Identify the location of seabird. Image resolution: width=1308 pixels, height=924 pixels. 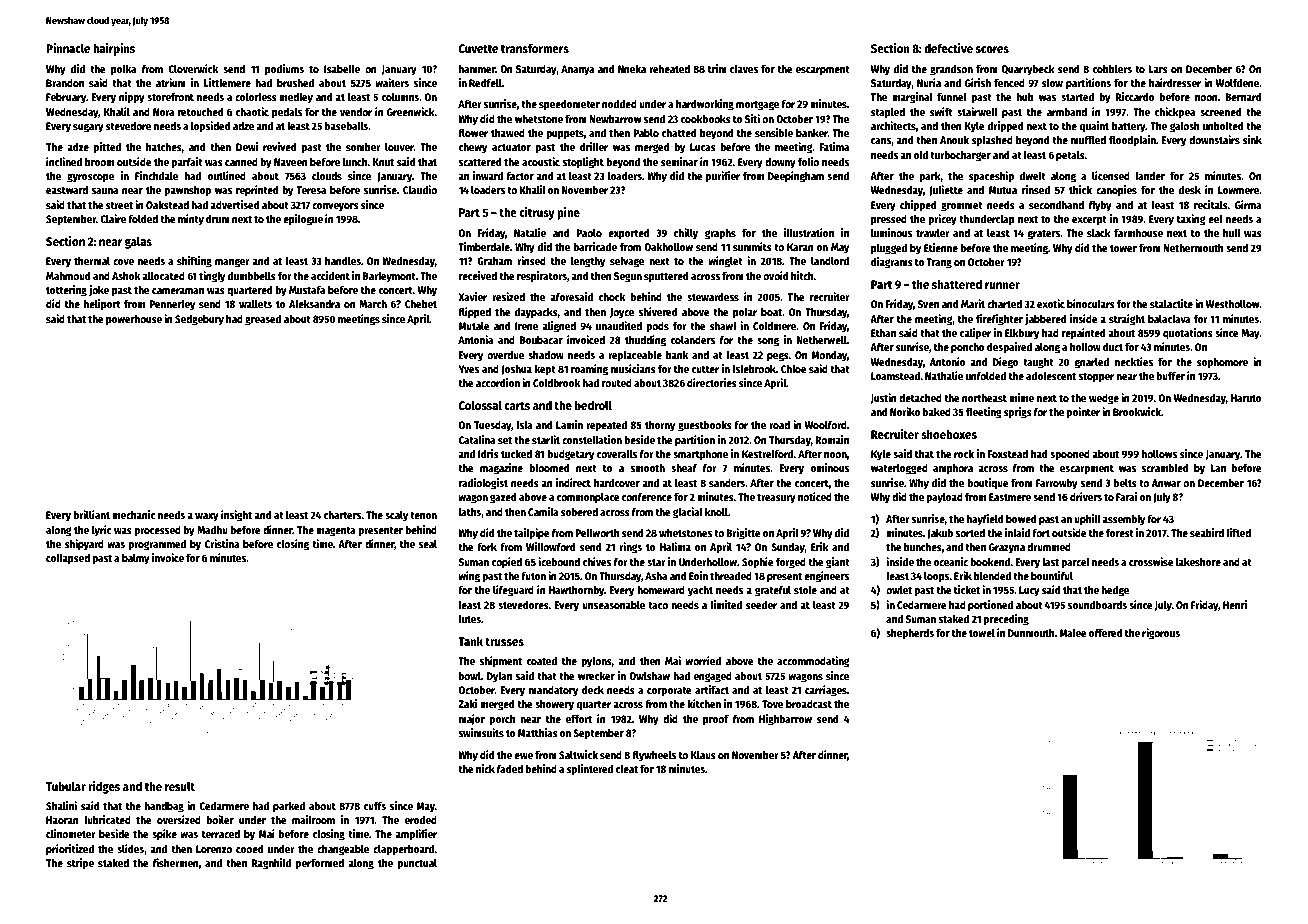
(1207, 532).
